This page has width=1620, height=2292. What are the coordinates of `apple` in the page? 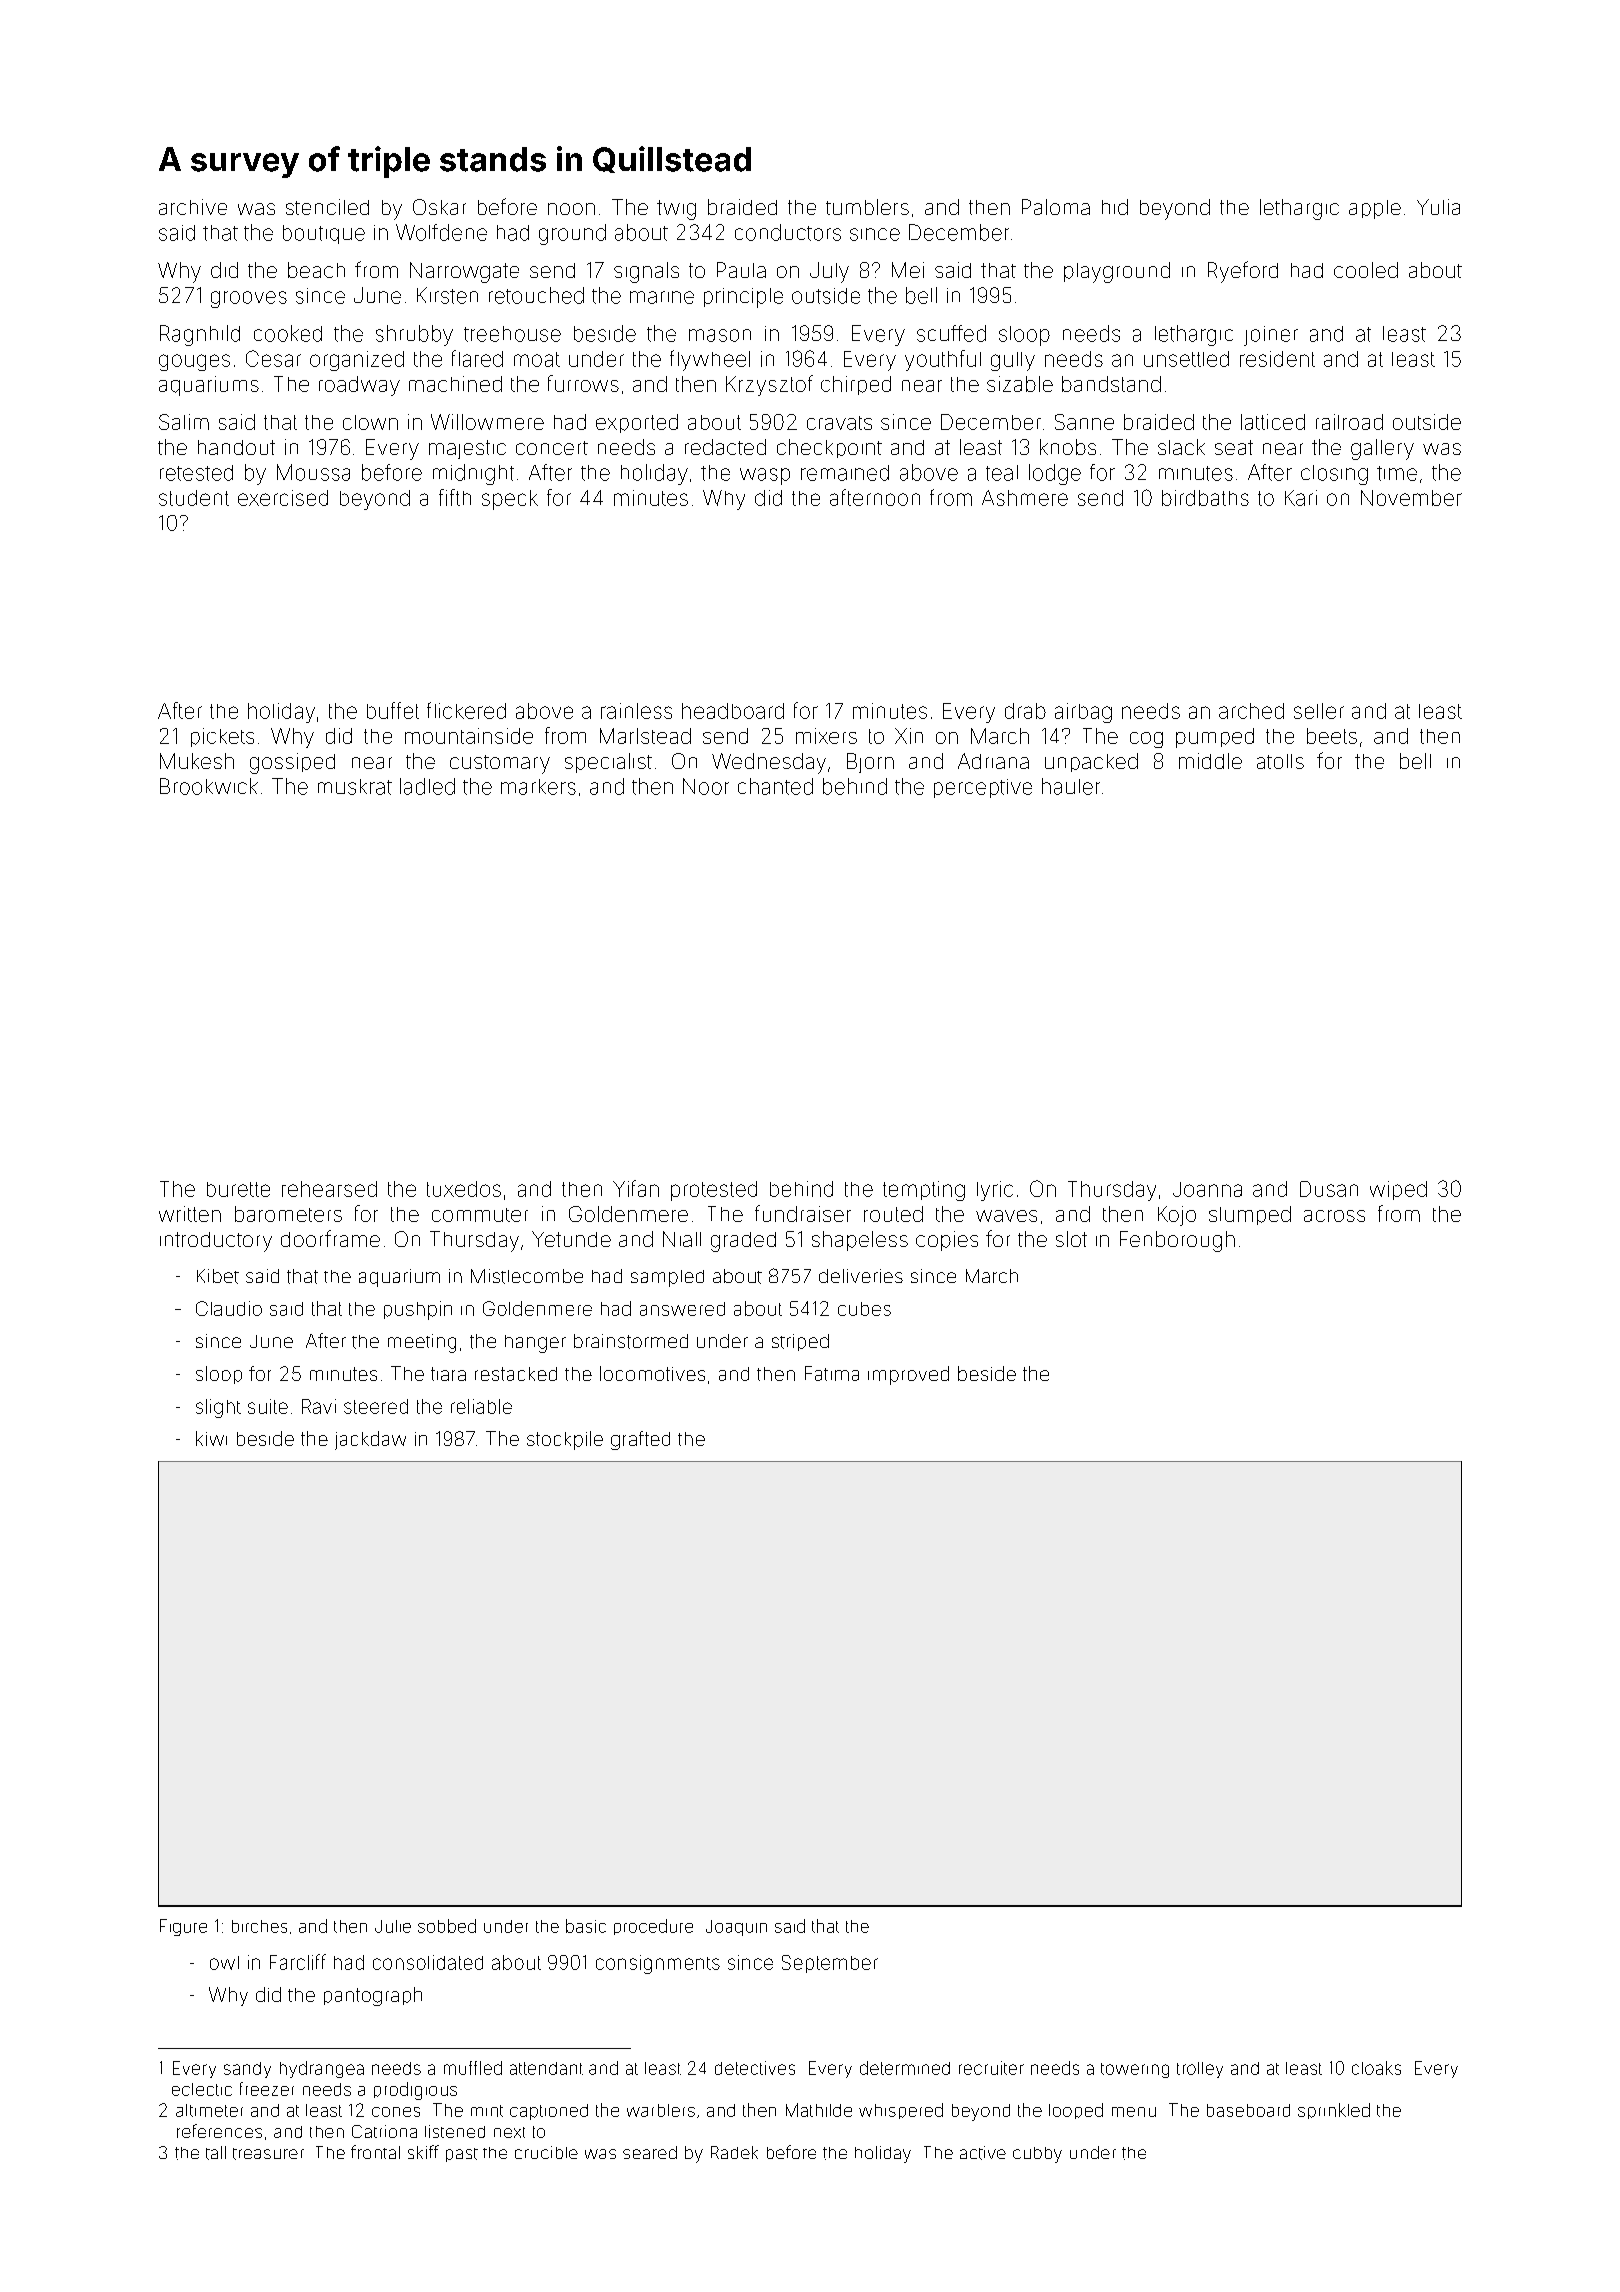 It's located at (1375, 209).
